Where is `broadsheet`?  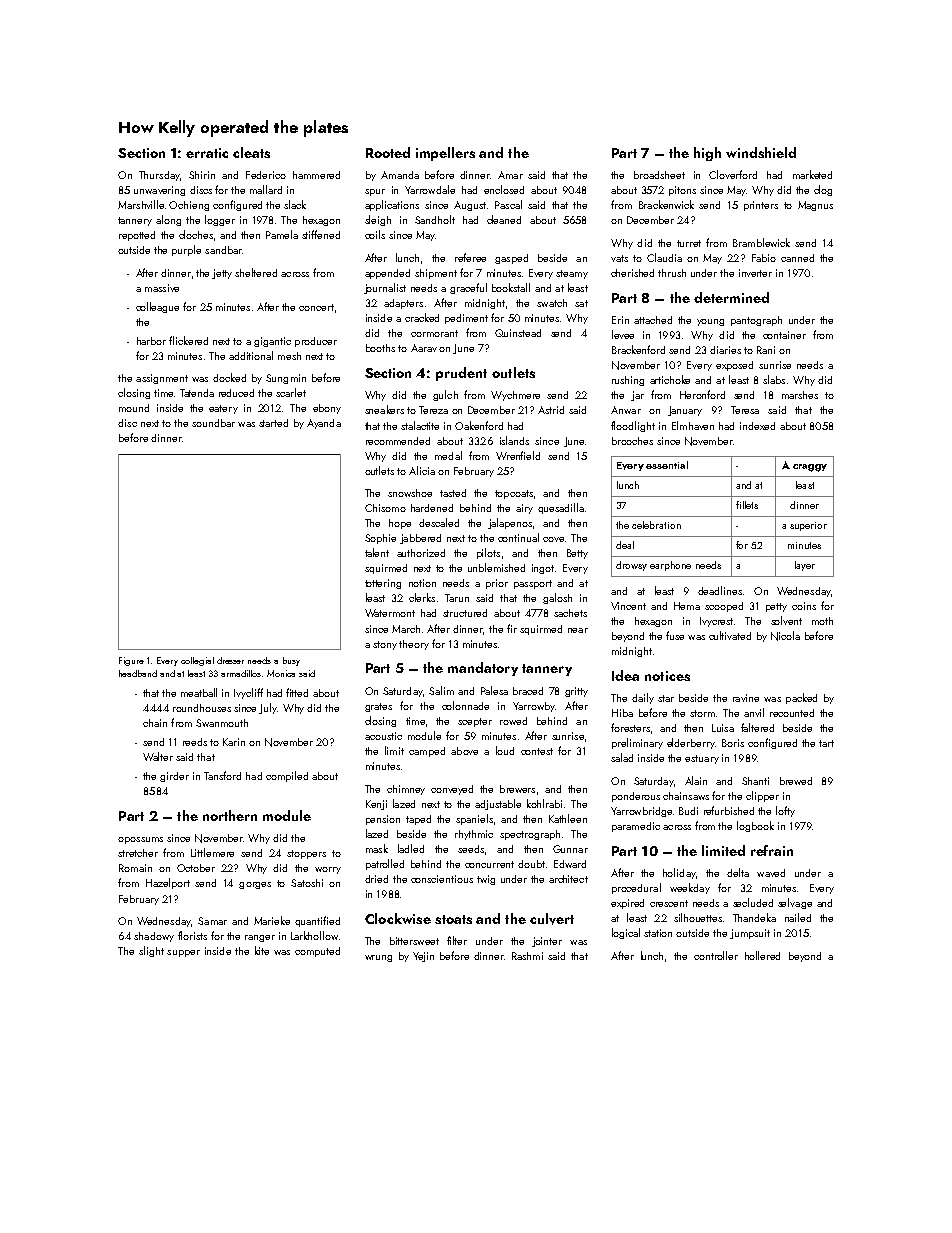
broadsheet is located at coordinates (659, 175).
